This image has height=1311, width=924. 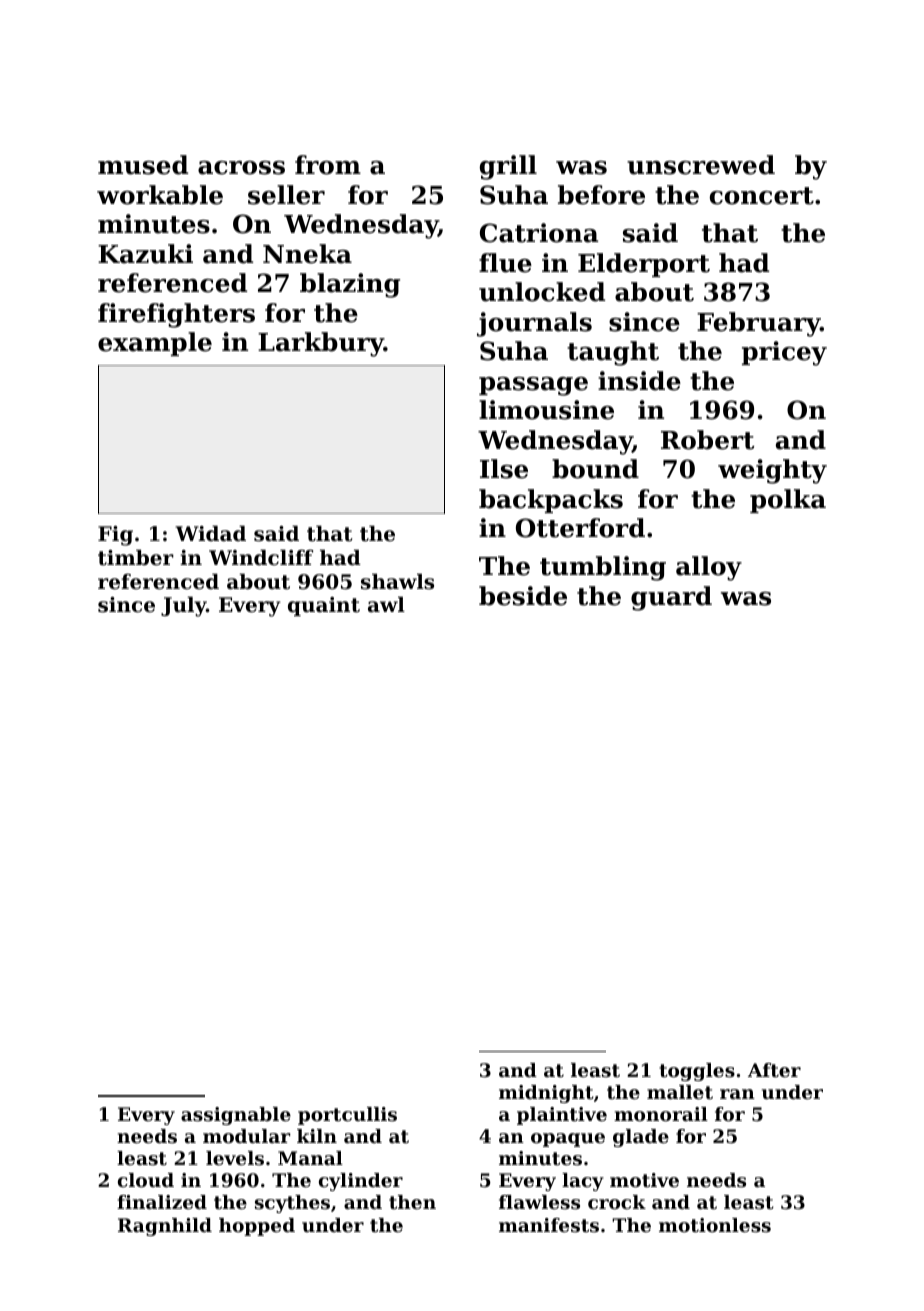 What do you see at coordinates (551, 501) in the image?
I see `backpacks` at bounding box center [551, 501].
